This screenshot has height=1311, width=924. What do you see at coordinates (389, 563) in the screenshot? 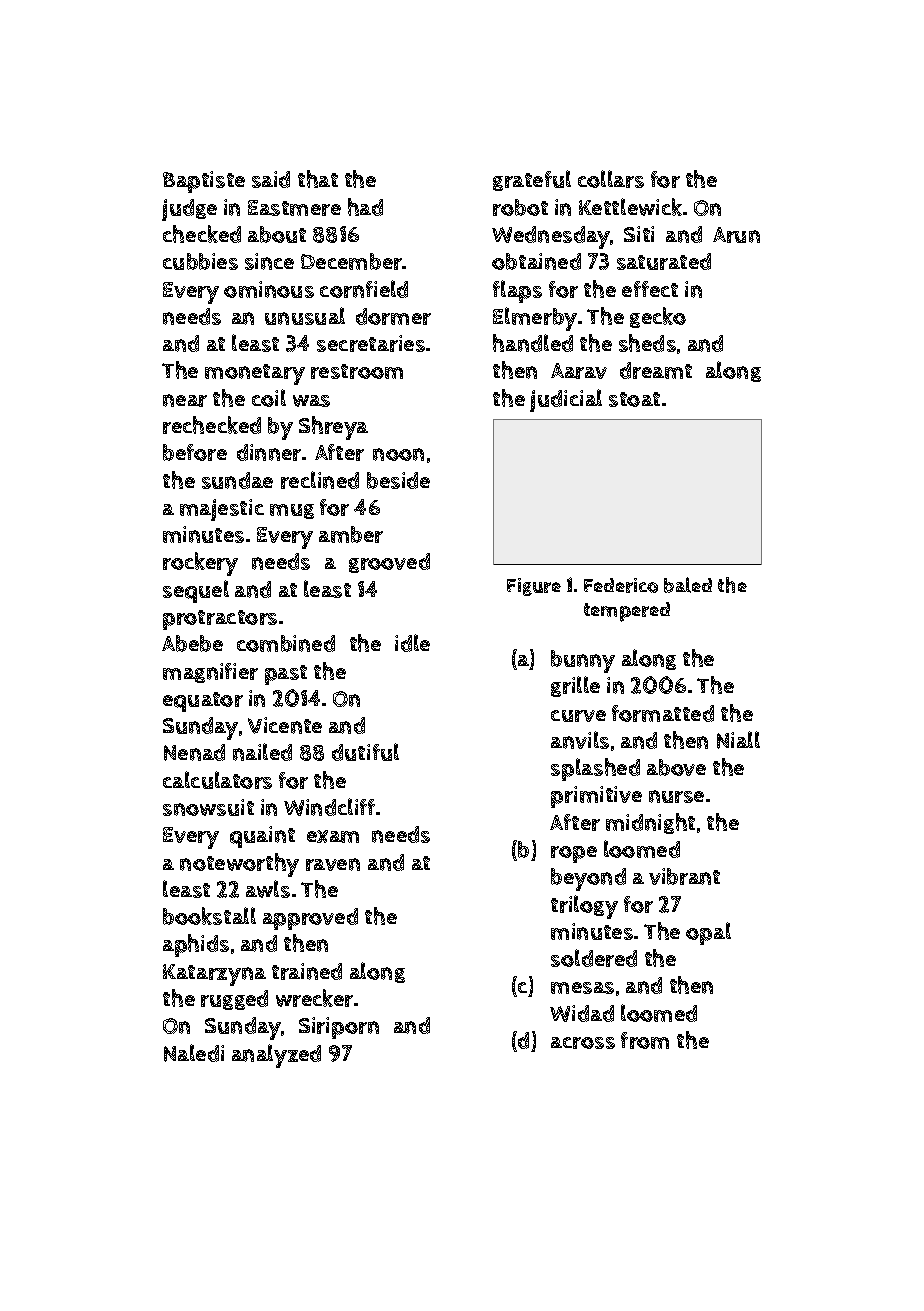
I see `grooved` at bounding box center [389, 563].
